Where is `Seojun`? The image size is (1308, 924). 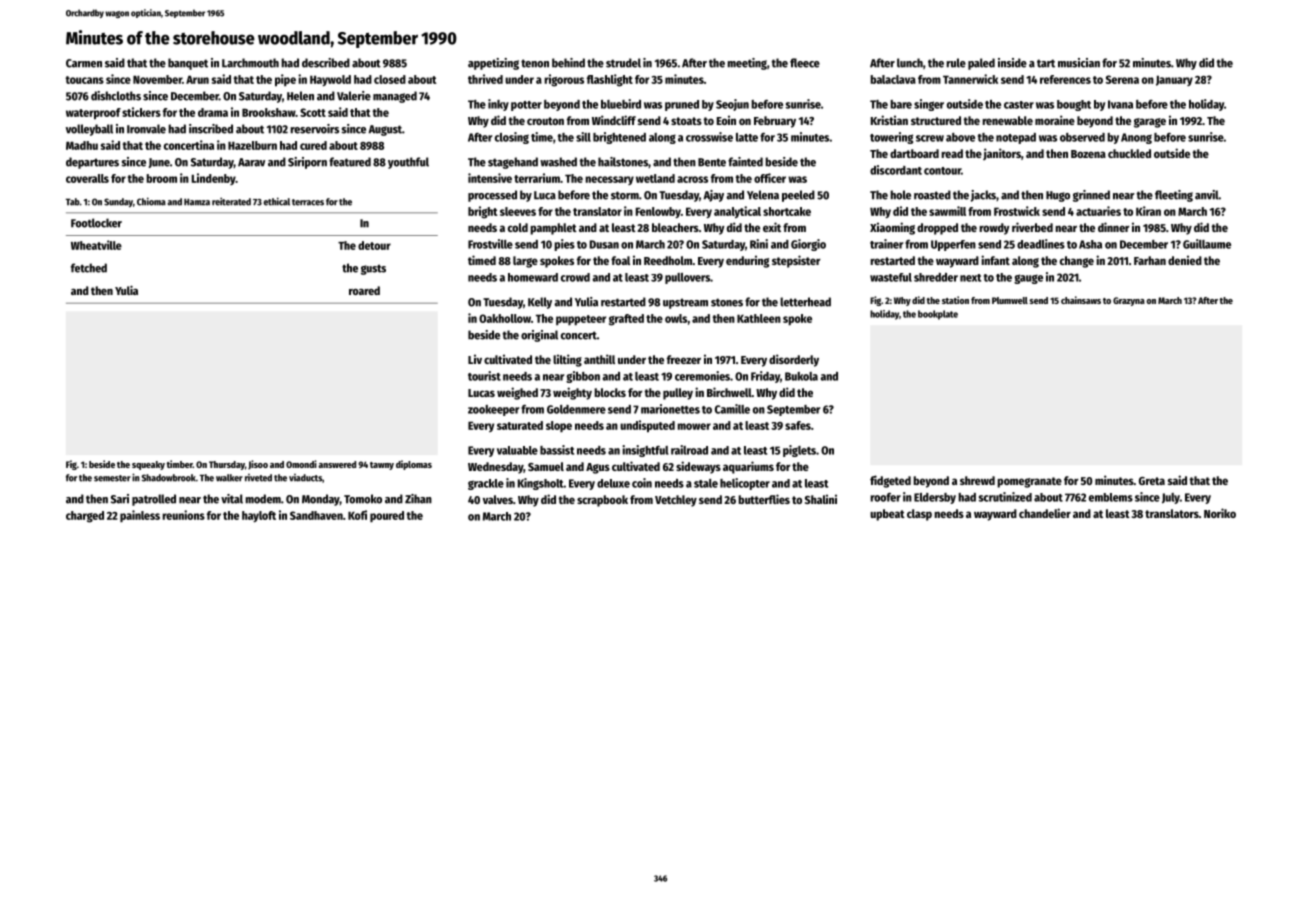
Seojun is located at coordinates (732, 105).
